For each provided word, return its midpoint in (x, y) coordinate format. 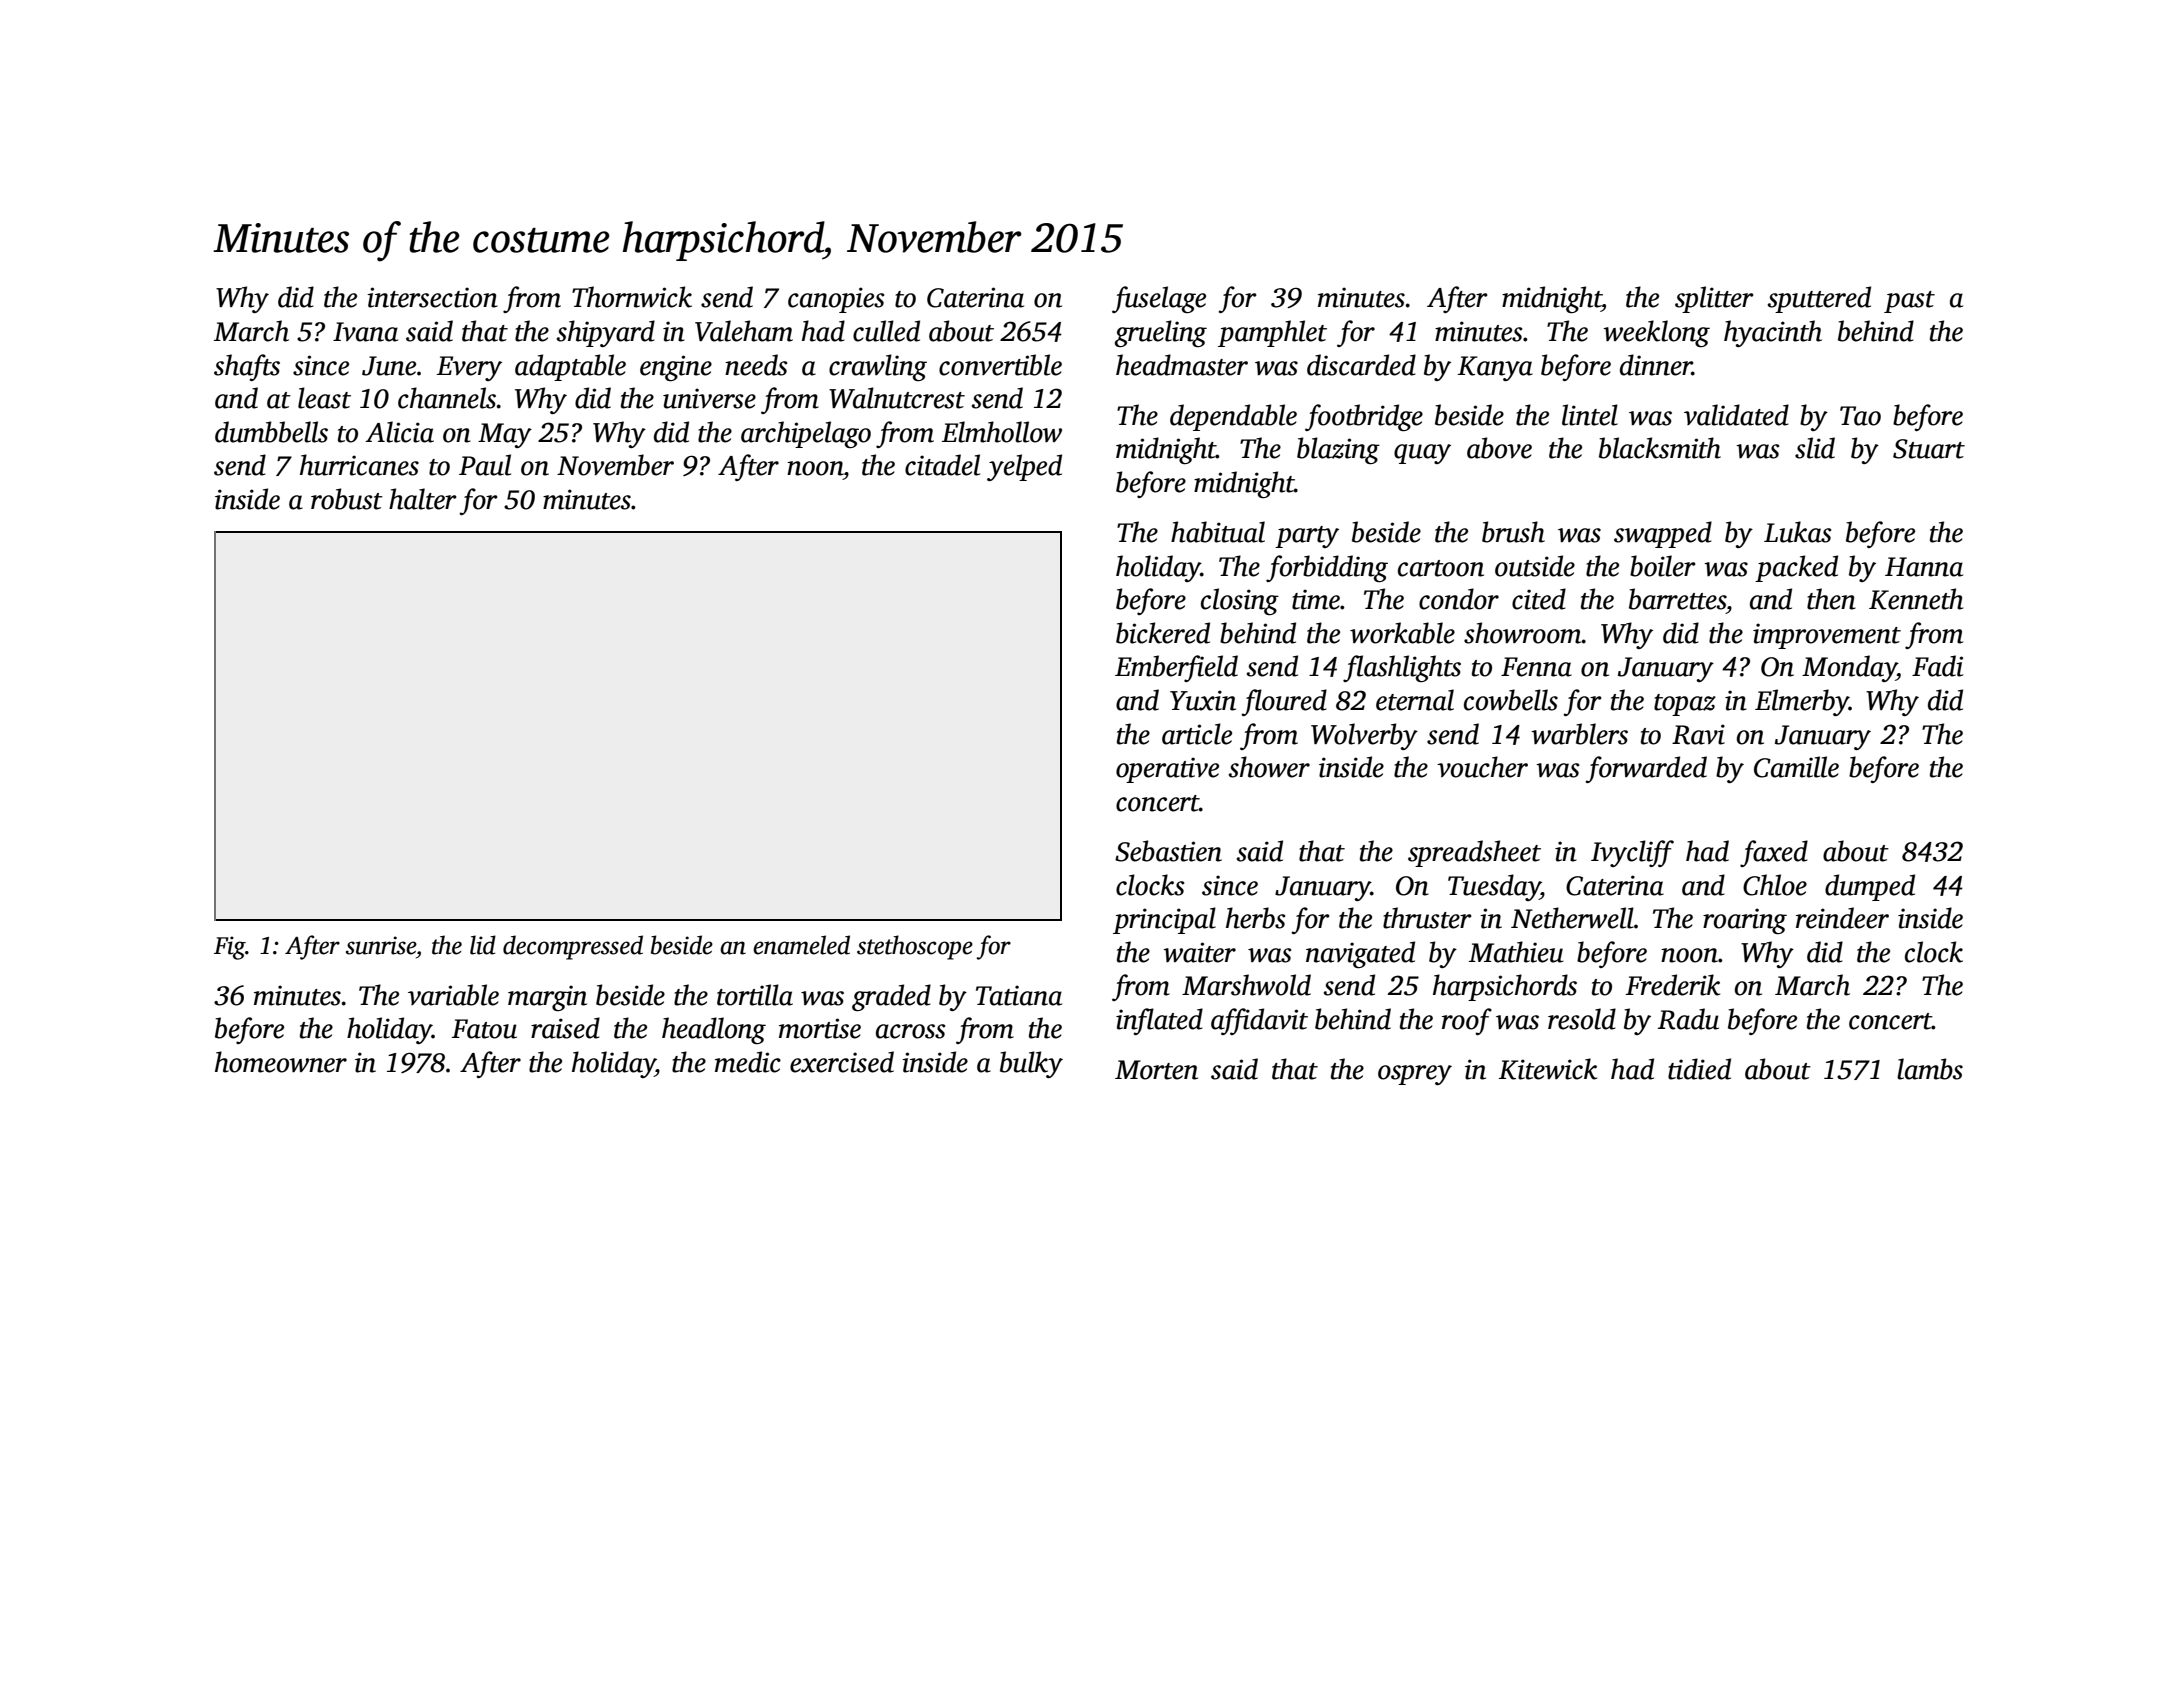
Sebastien (1168, 851)
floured (1284, 702)
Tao (1860, 416)
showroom (1523, 633)
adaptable (570, 367)
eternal (1415, 700)
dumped (1870, 887)
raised (565, 1028)
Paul (485, 465)
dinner (1656, 365)
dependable (1233, 417)
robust (347, 499)
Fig (230, 948)
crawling (878, 367)
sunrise (381, 945)
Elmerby (1802, 702)
